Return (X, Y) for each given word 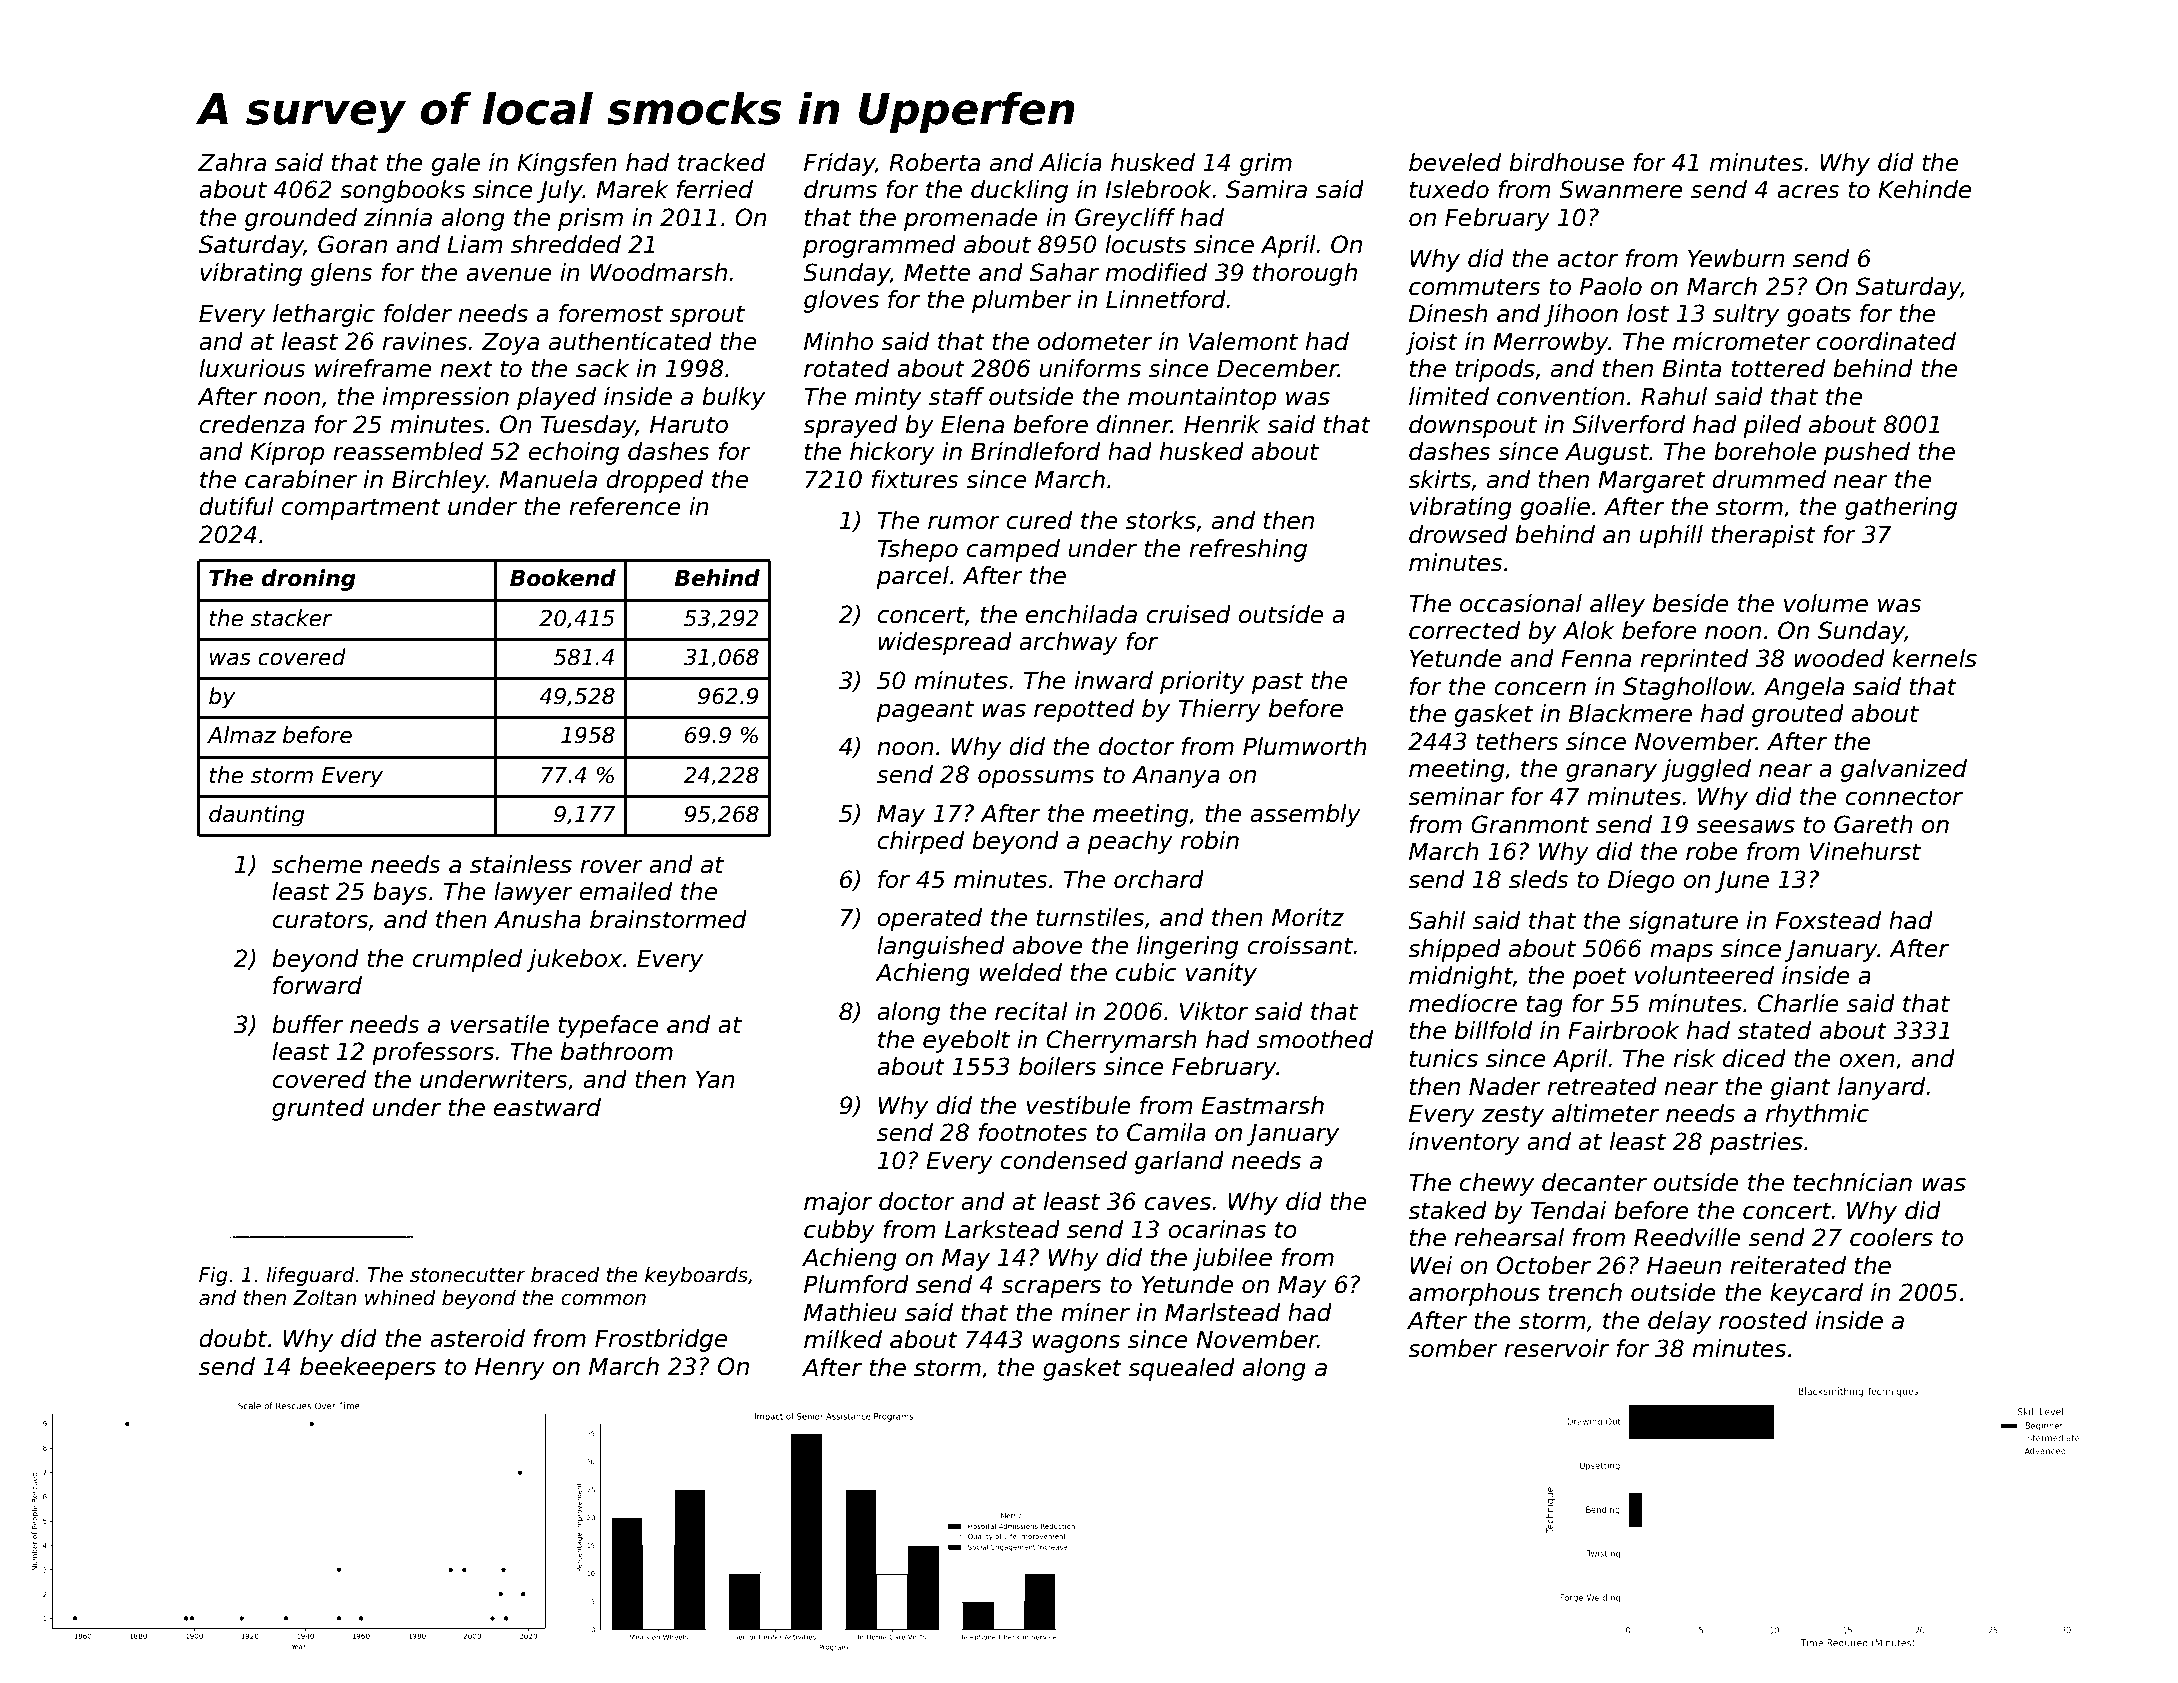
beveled (1455, 162)
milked (843, 1339)
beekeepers (368, 1368)
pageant (925, 711)
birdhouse (1566, 162)
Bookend (563, 578)
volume (1826, 603)
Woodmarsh (658, 272)
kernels (1934, 658)
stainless (521, 864)
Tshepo (918, 550)
